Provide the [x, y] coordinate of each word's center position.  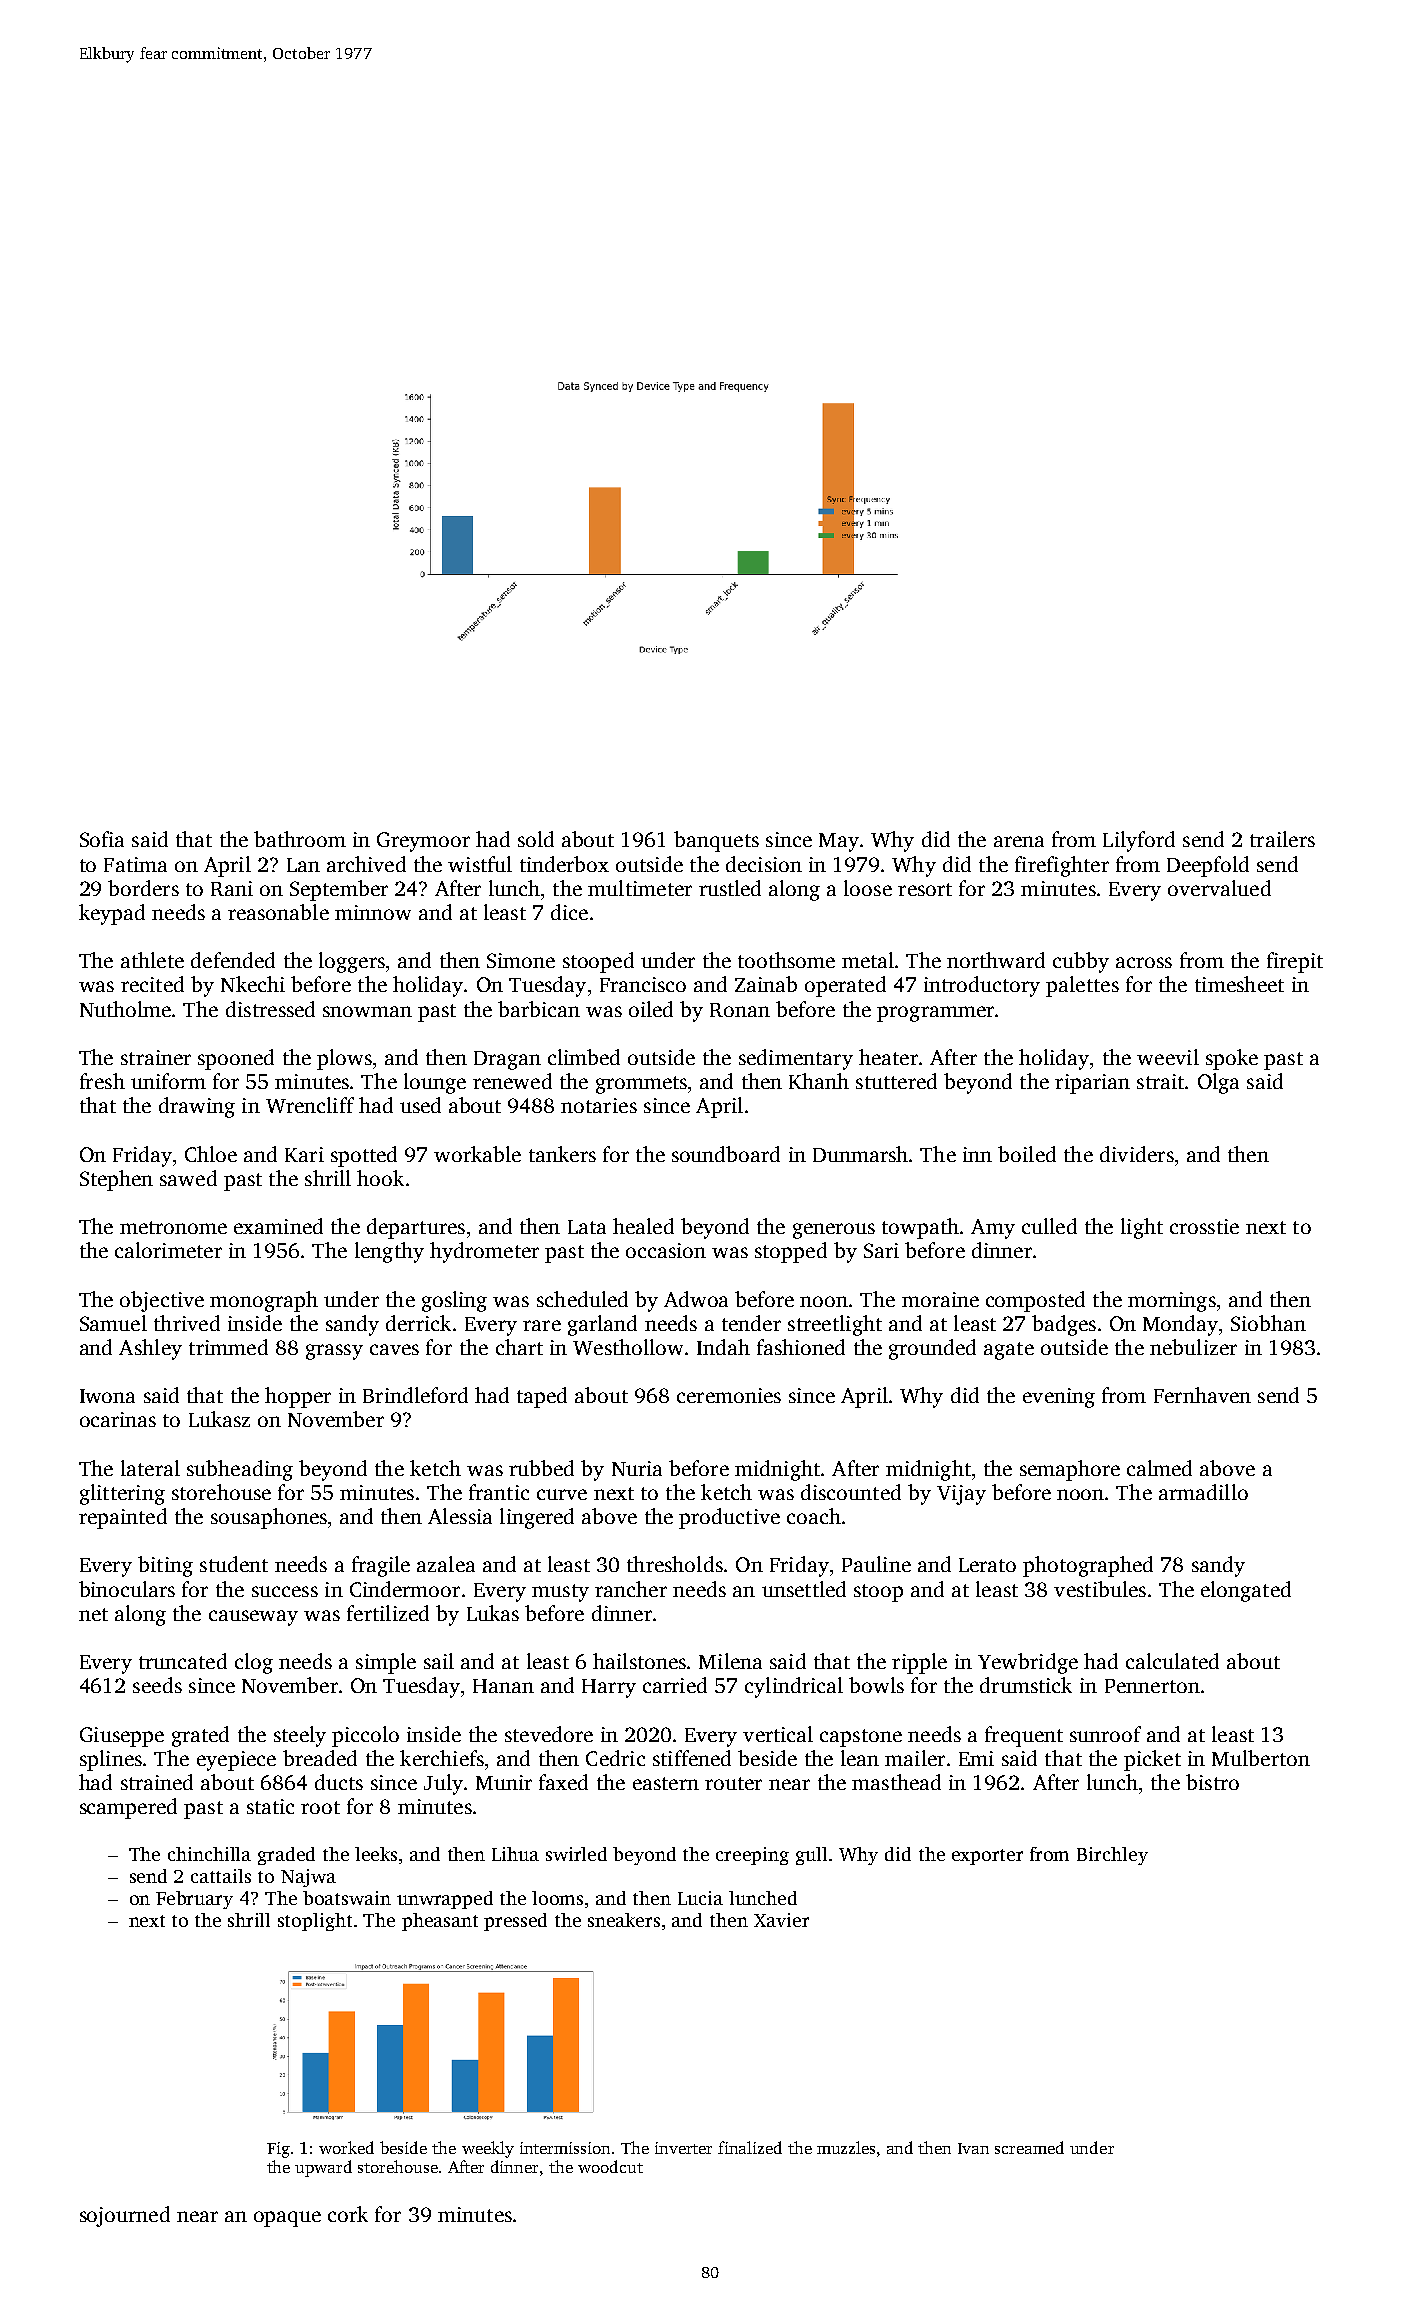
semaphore [1070, 1470]
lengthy [389, 1252]
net [93, 1614]
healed [643, 1226]
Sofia [102, 839]
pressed [515, 1922]
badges [1064, 1325]
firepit [1295, 962]
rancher [631, 1589]
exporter [987, 1857]
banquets [716, 841]
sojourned [125, 2216]
